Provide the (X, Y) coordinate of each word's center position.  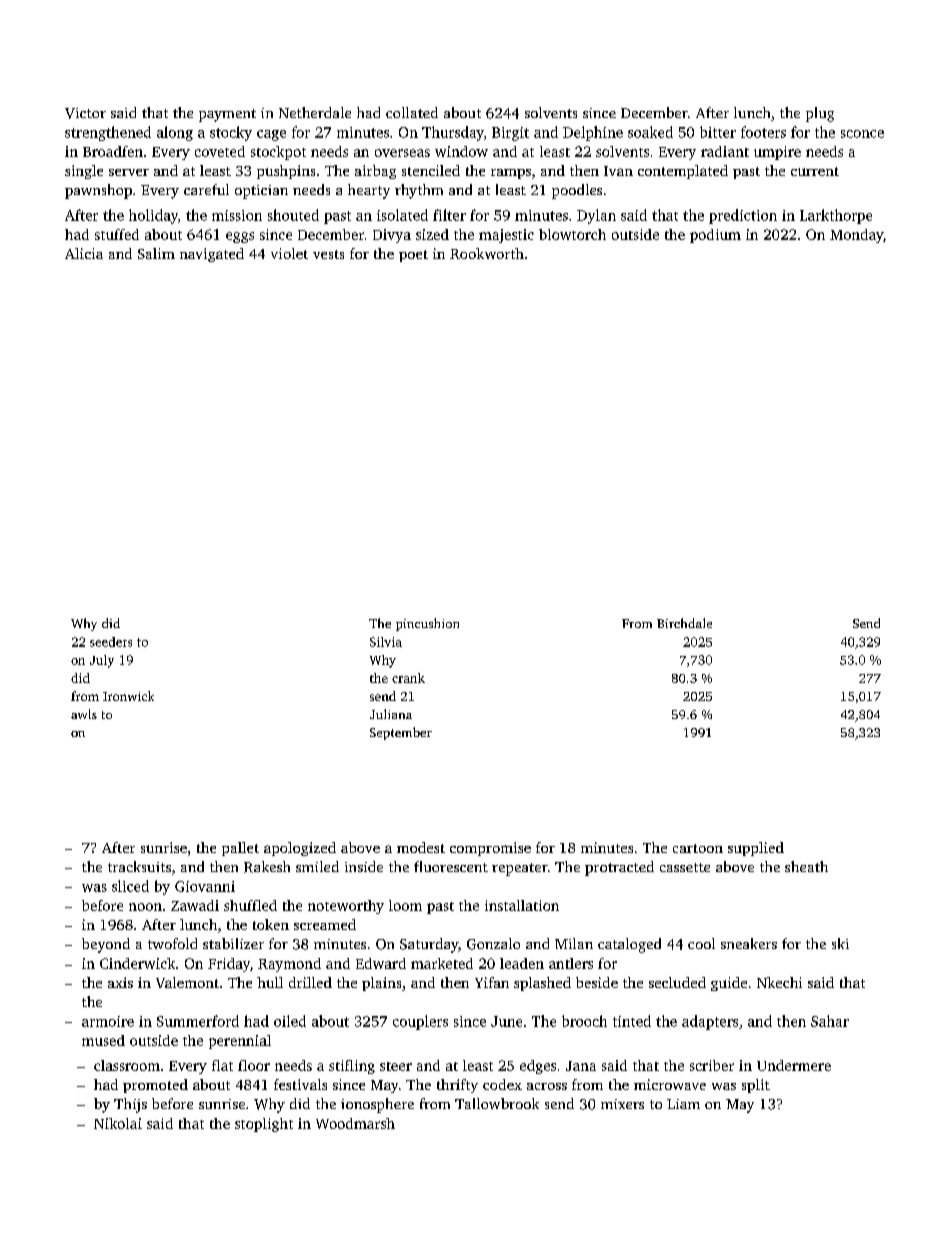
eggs (240, 237)
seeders (111, 642)
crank (408, 678)
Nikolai (118, 1123)
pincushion (427, 624)
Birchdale (684, 623)
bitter (718, 132)
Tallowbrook (497, 1103)
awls (84, 714)
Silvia (386, 642)
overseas (402, 153)
